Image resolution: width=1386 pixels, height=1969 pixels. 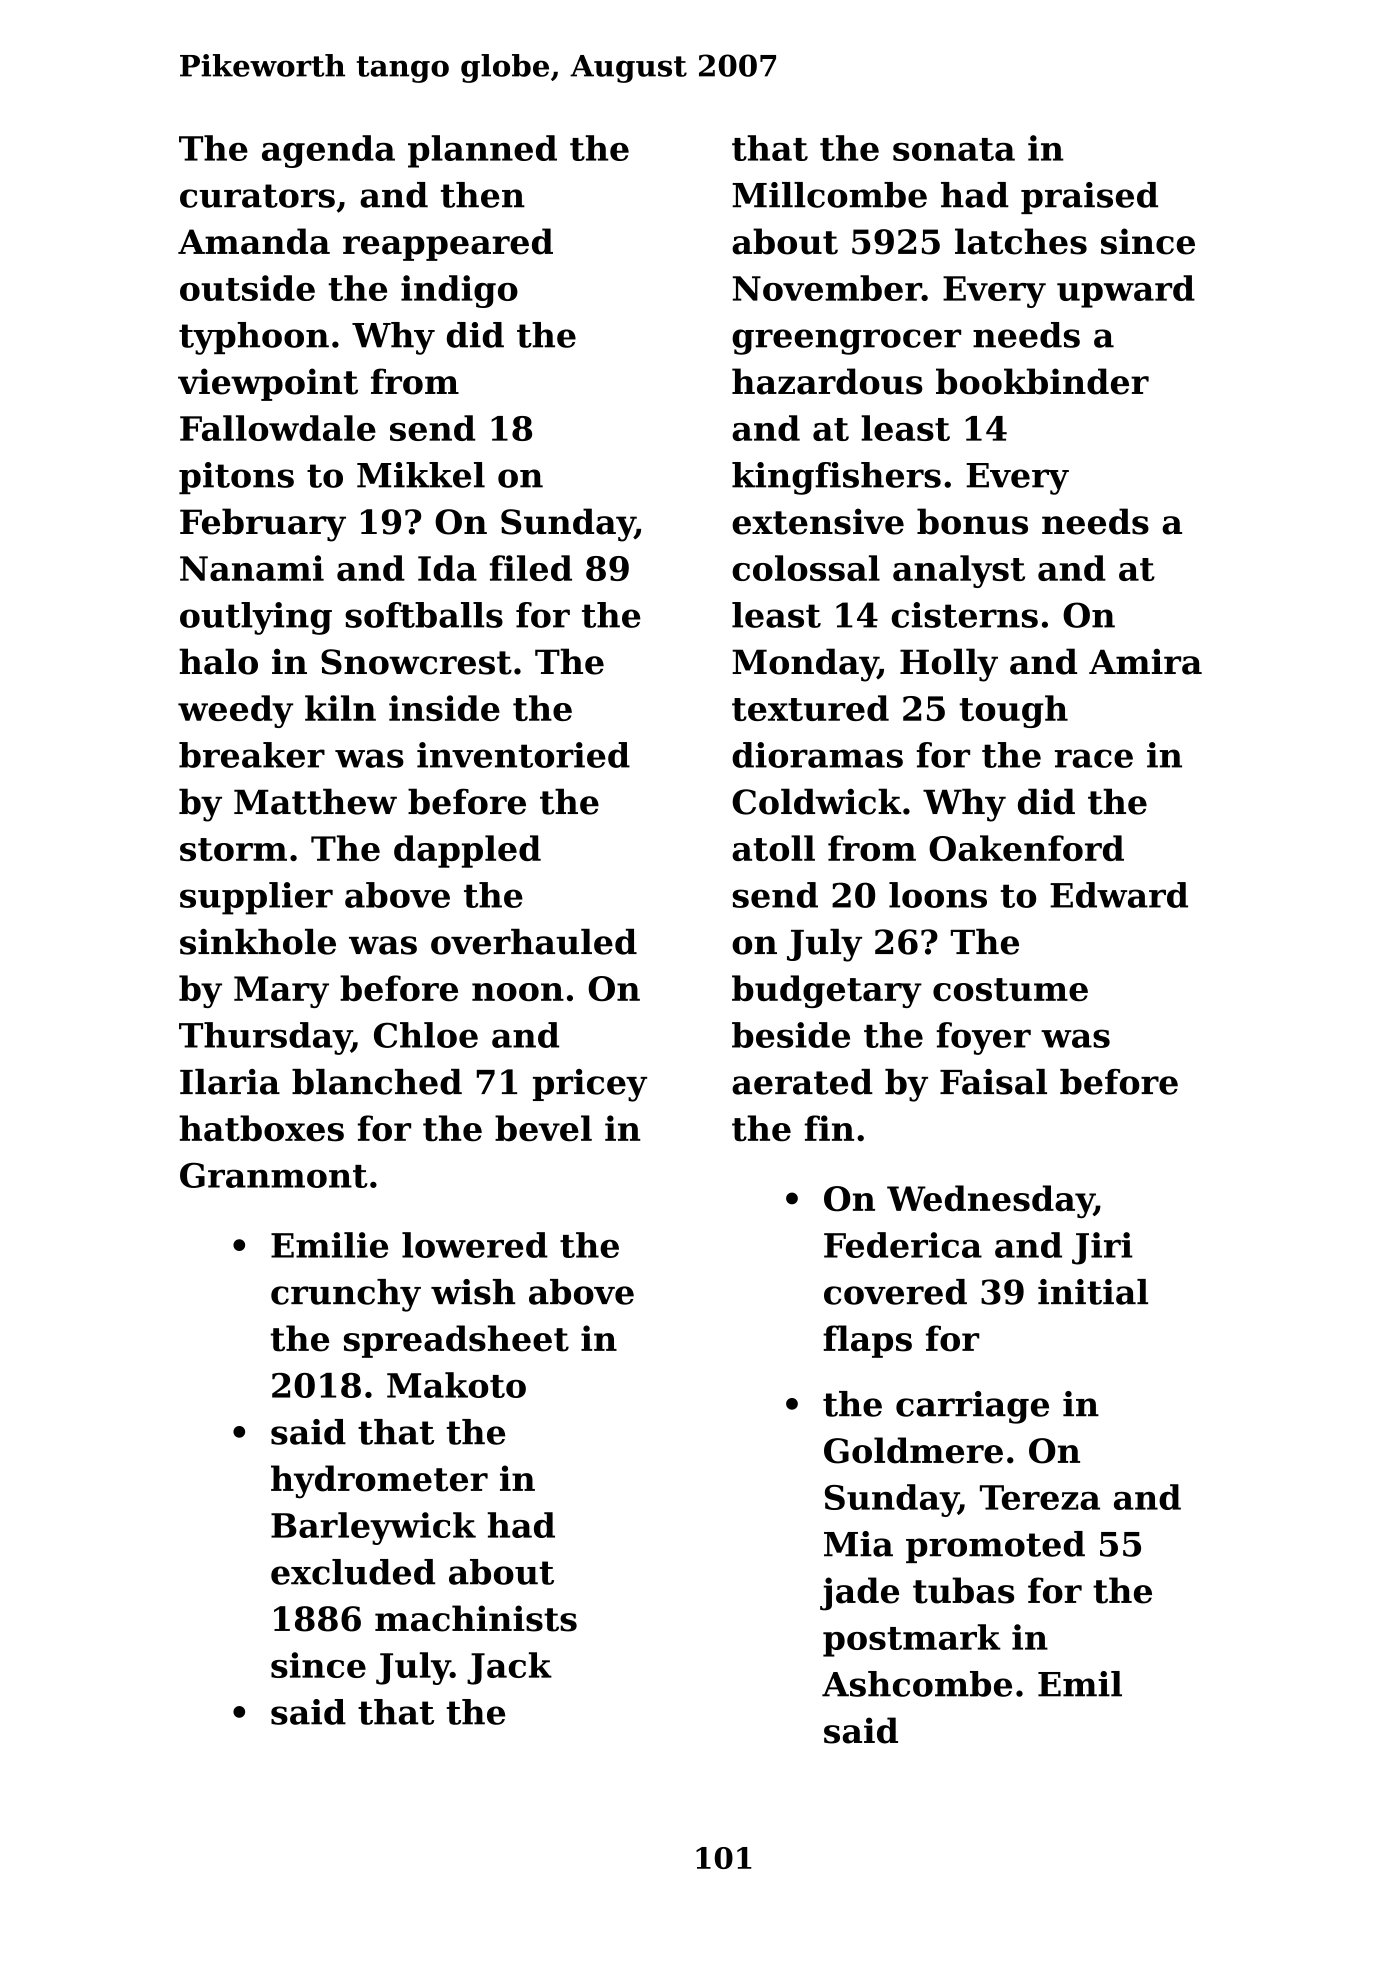 What do you see at coordinates (858, 1544) in the screenshot?
I see `Mia` at bounding box center [858, 1544].
